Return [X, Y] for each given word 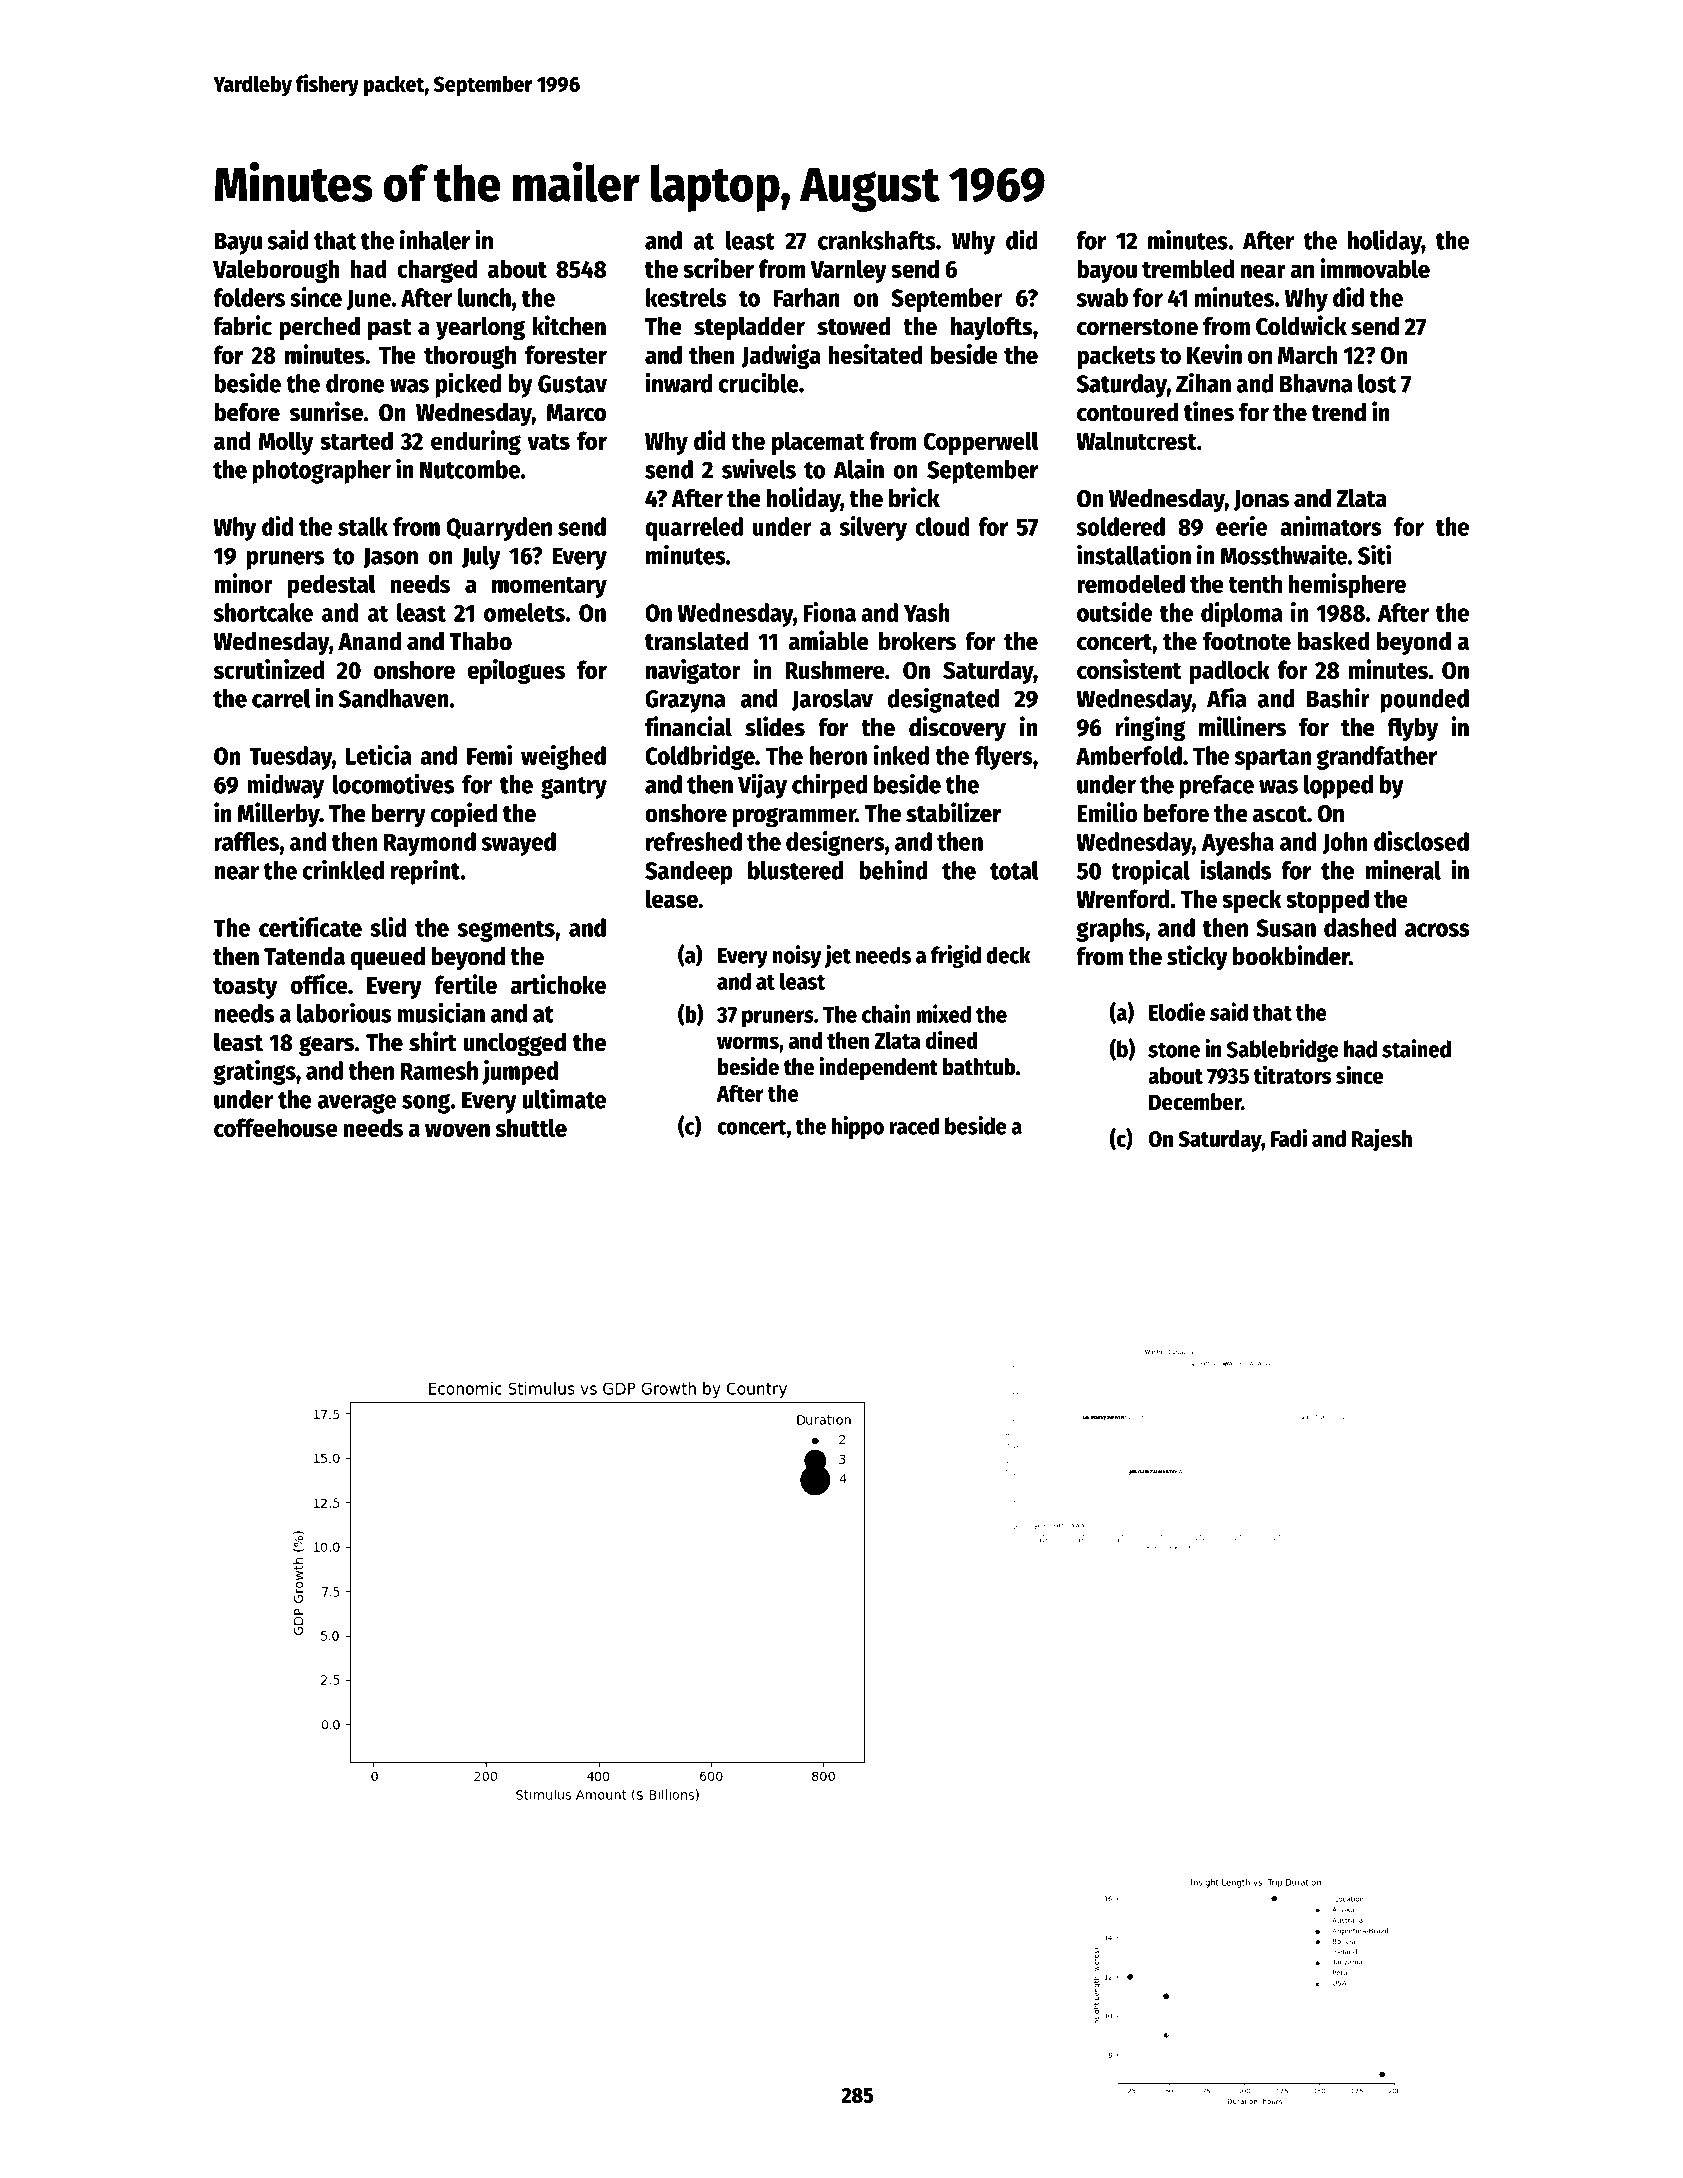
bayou [1107, 271]
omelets [524, 612]
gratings [254, 1072]
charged [437, 271]
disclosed [1421, 841]
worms [748, 1042]
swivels [759, 468]
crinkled [343, 869]
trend [1339, 412]
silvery [873, 528]
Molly [286, 443]
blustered [795, 870]
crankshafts [877, 240]
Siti [1374, 554]
